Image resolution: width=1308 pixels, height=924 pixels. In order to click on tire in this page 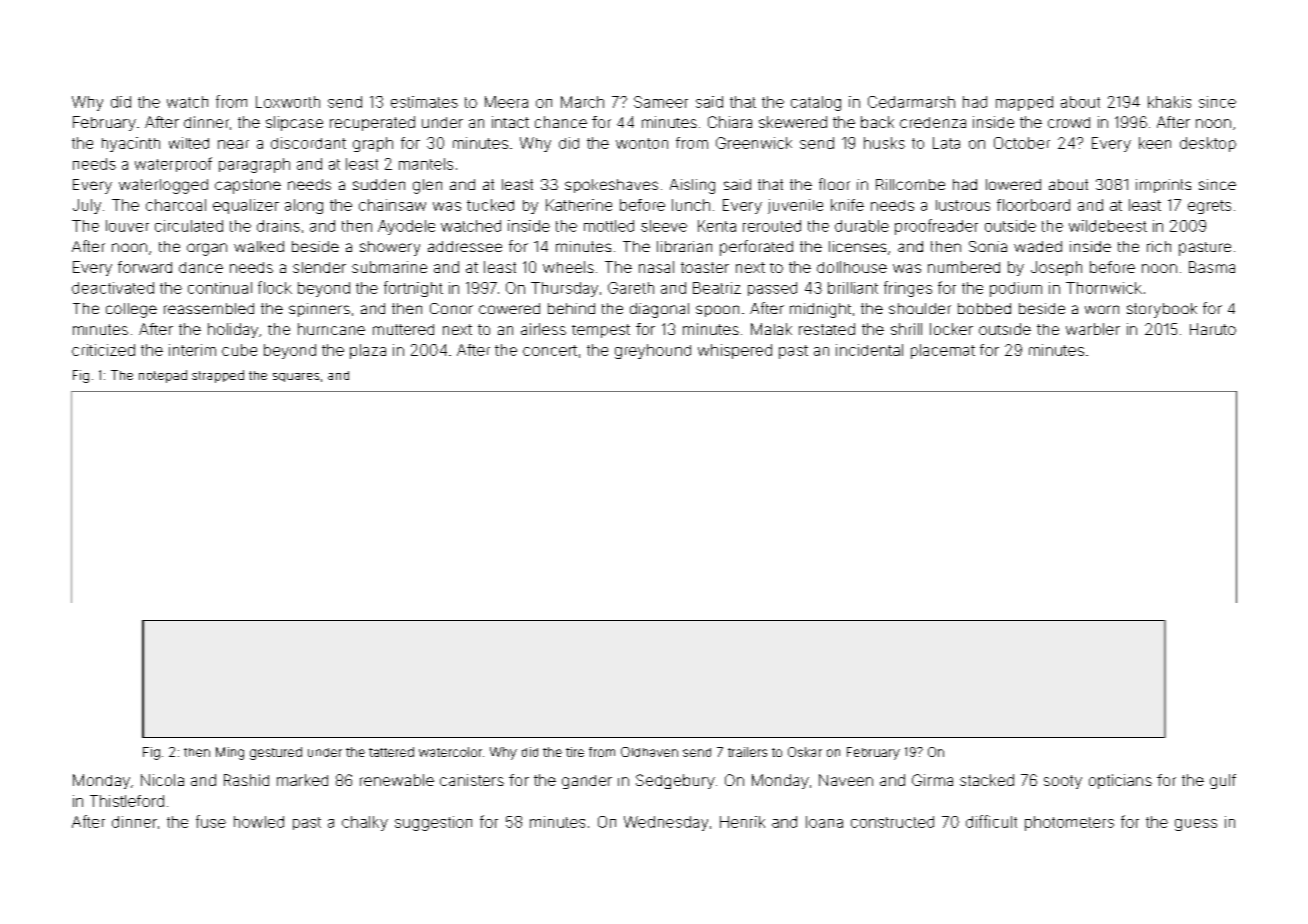, I will do `click(575, 752)`.
